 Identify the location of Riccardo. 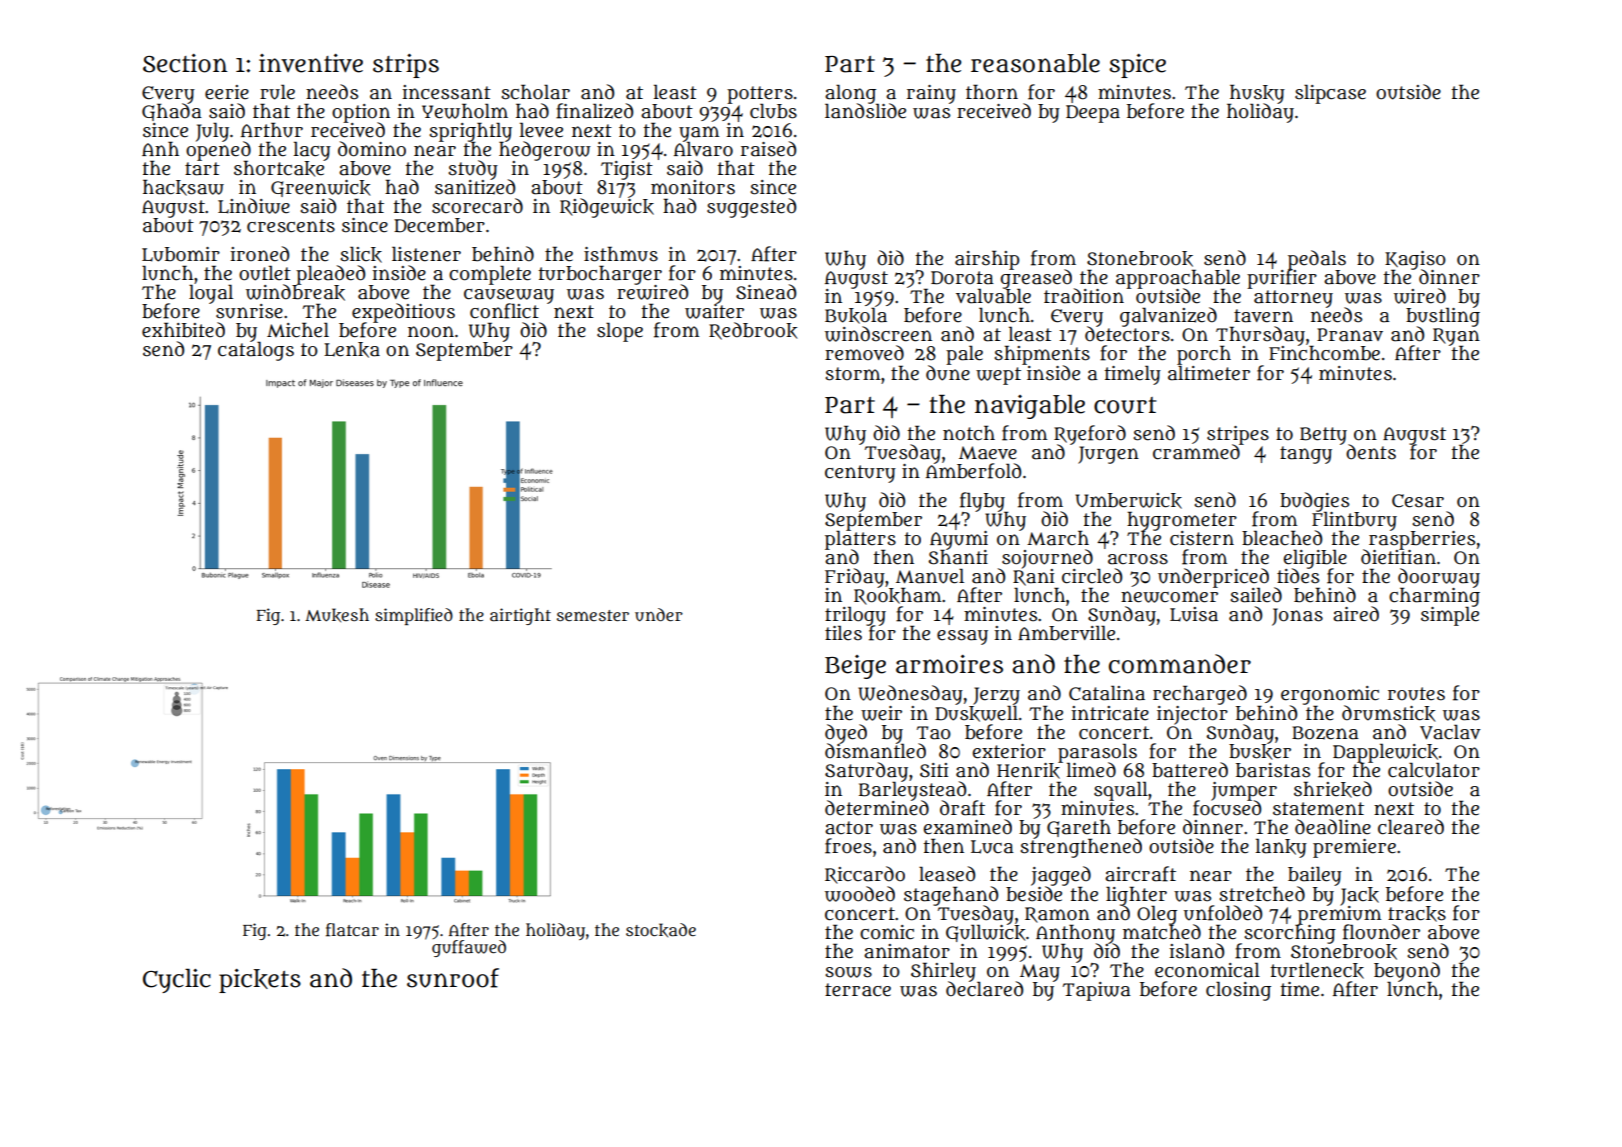
(865, 875).
